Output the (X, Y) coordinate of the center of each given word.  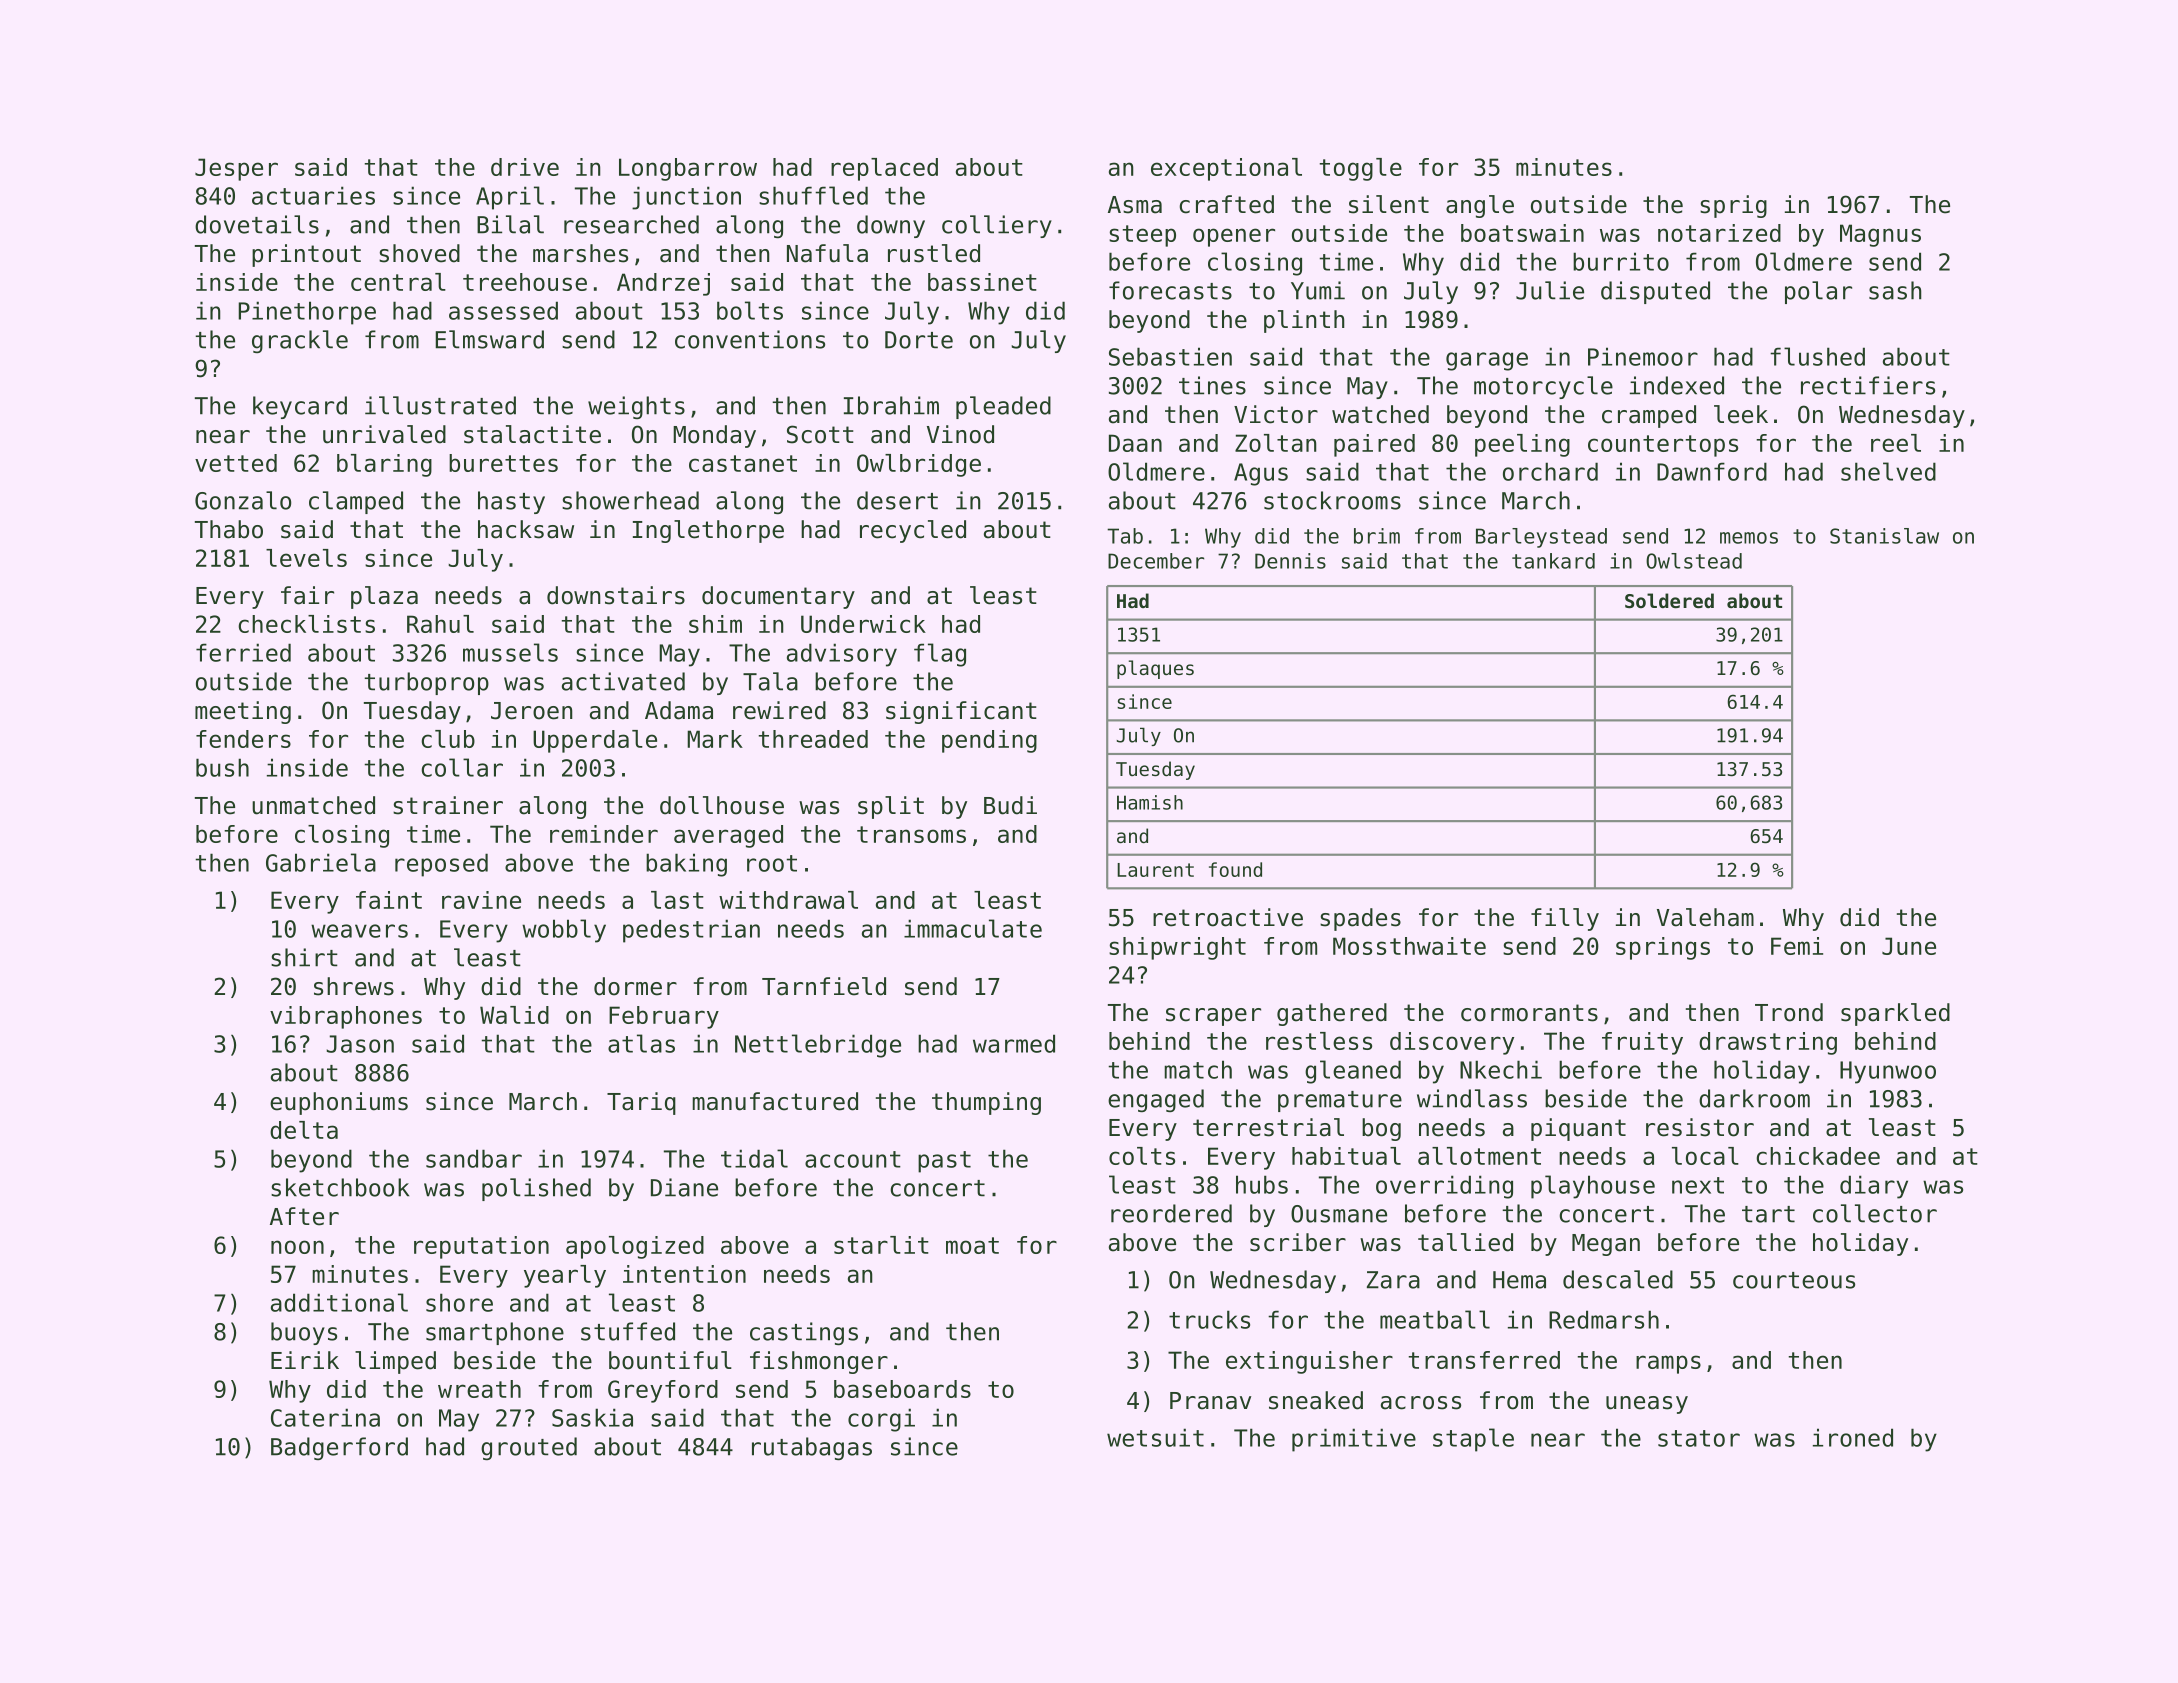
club (448, 739)
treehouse (525, 282)
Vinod (960, 434)
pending (989, 741)
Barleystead (1541, 538)
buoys (304, 1333)
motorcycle (1543, 387)
